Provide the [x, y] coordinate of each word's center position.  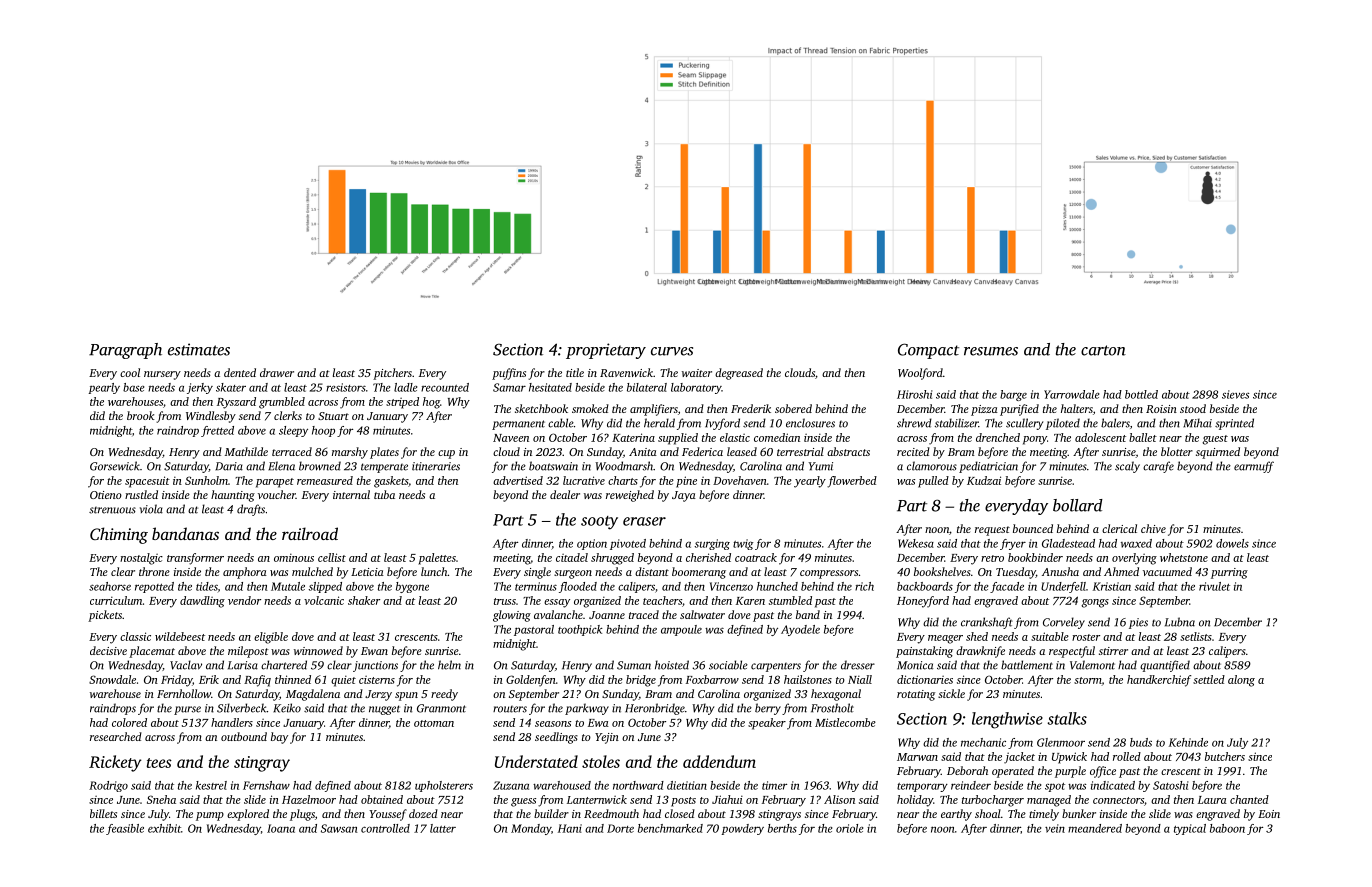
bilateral [647, 387]
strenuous [112, 510]
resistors [346, 387]
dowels [1232, 543]
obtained [382, 799]
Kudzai [984, 480]
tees [159, 763]
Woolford [920, 374]
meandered [1095, 828]
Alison [839, 799]
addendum [719, 761]
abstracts [848, 451]
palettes [437, 559]
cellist [332, 557]
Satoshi [1171, 785]
